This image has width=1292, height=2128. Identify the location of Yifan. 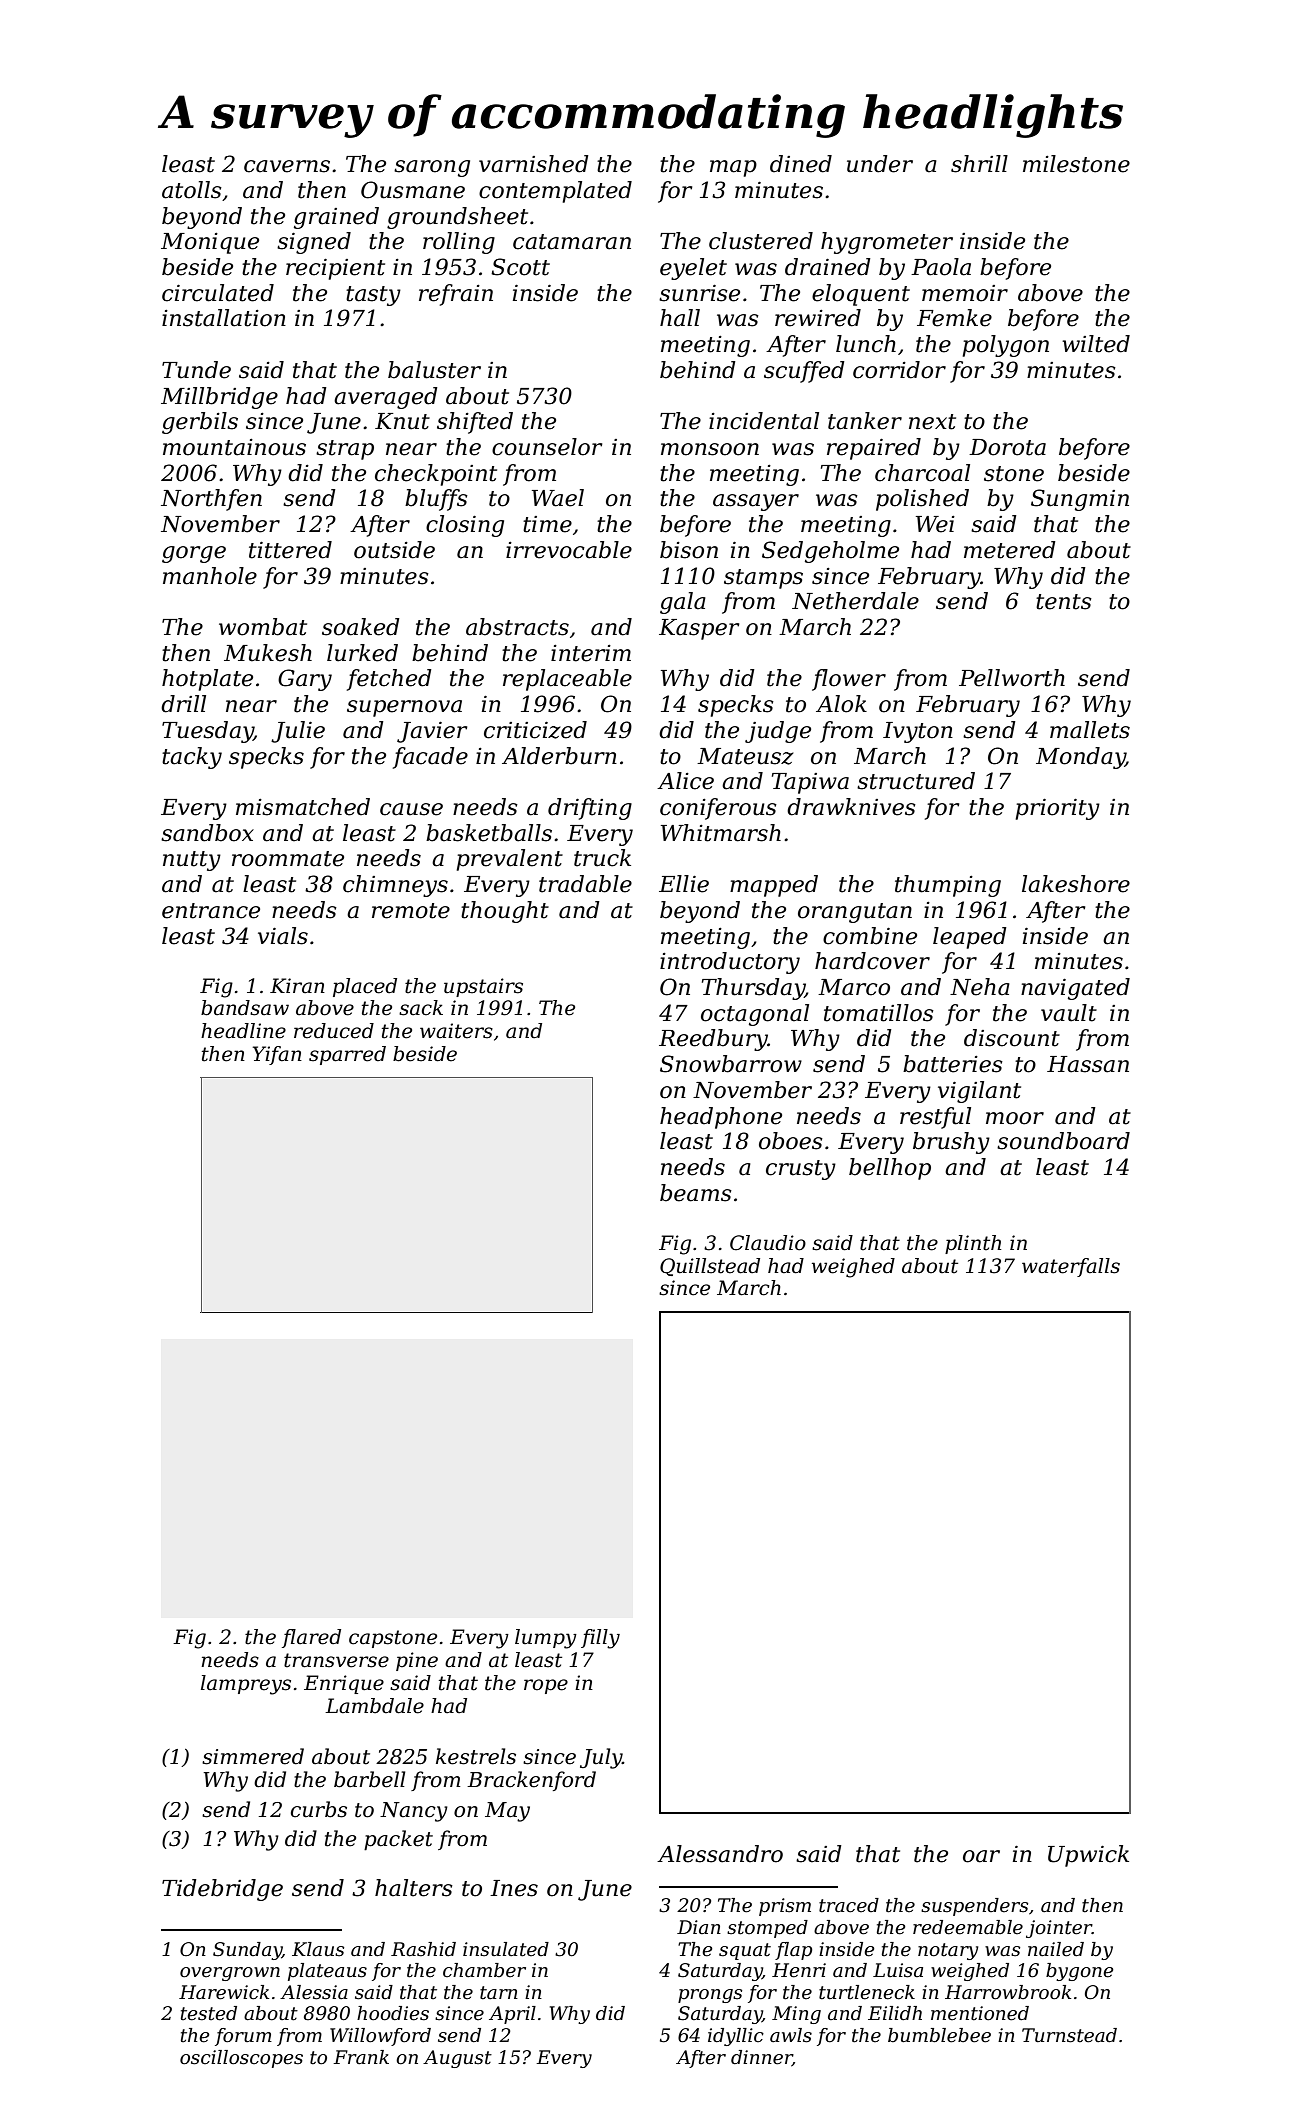
(277, 1055).
